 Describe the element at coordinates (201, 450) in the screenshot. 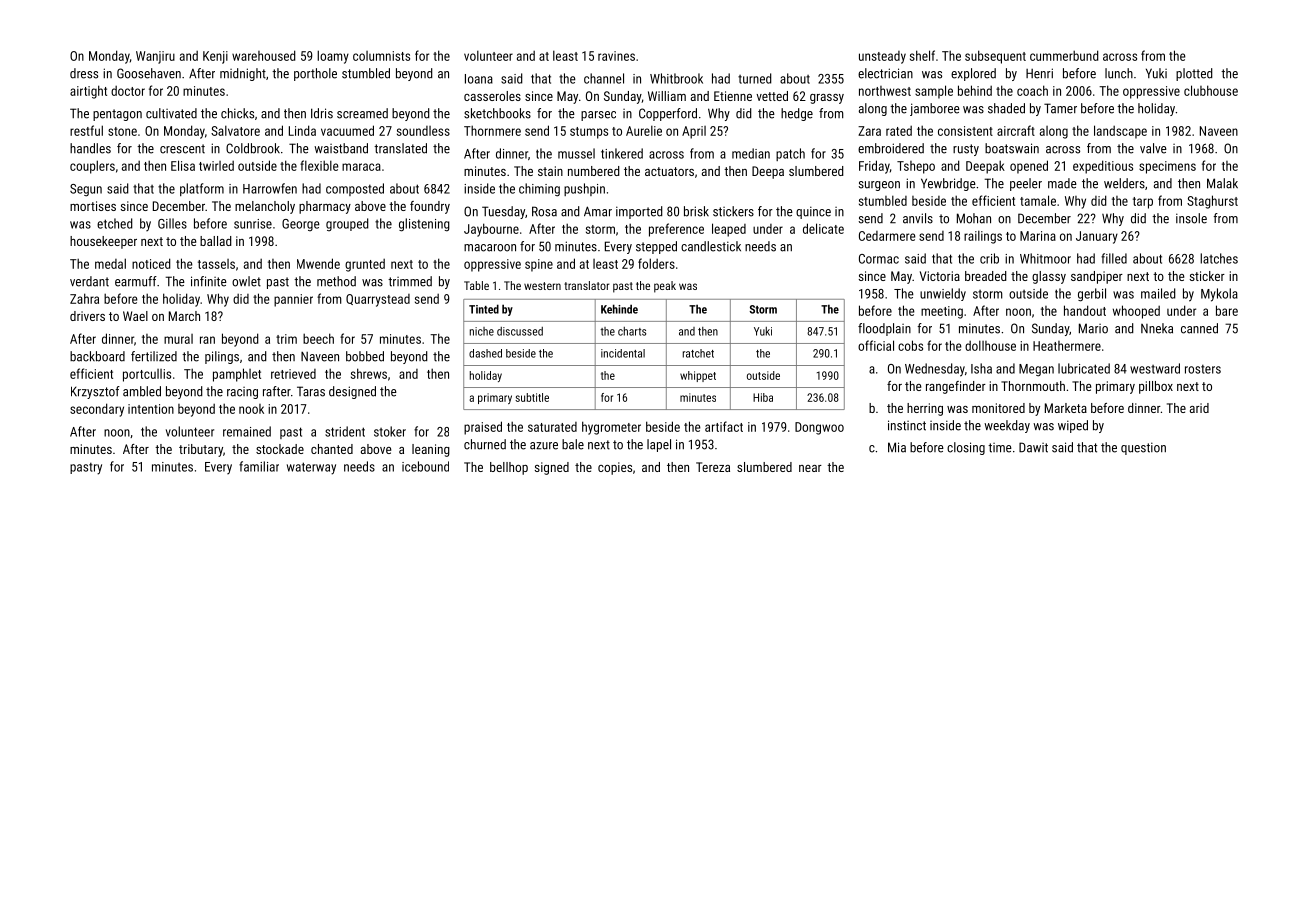

I see `tributary` at that location.
